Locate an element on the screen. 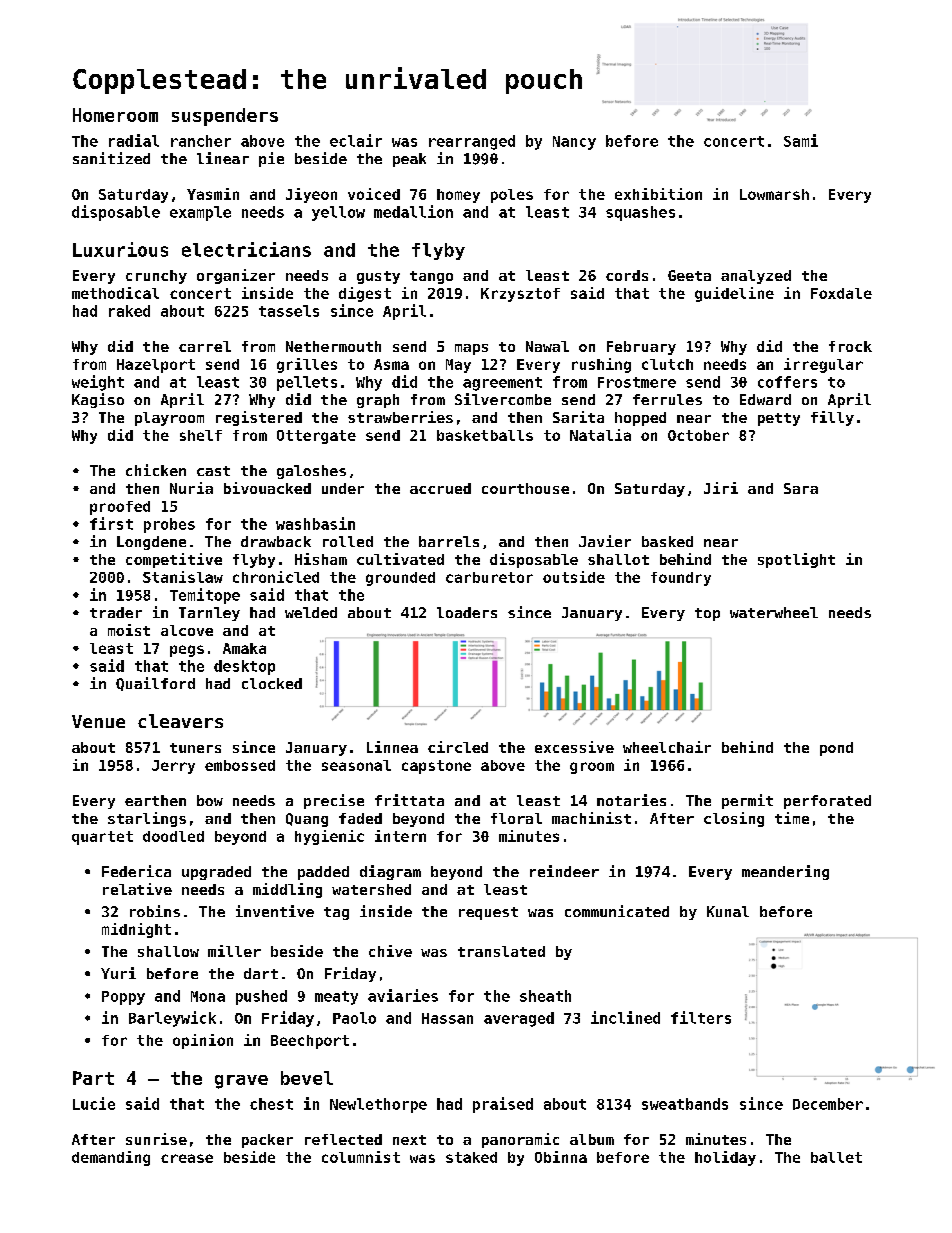  basketballs is located at coordinates (485, 435).
